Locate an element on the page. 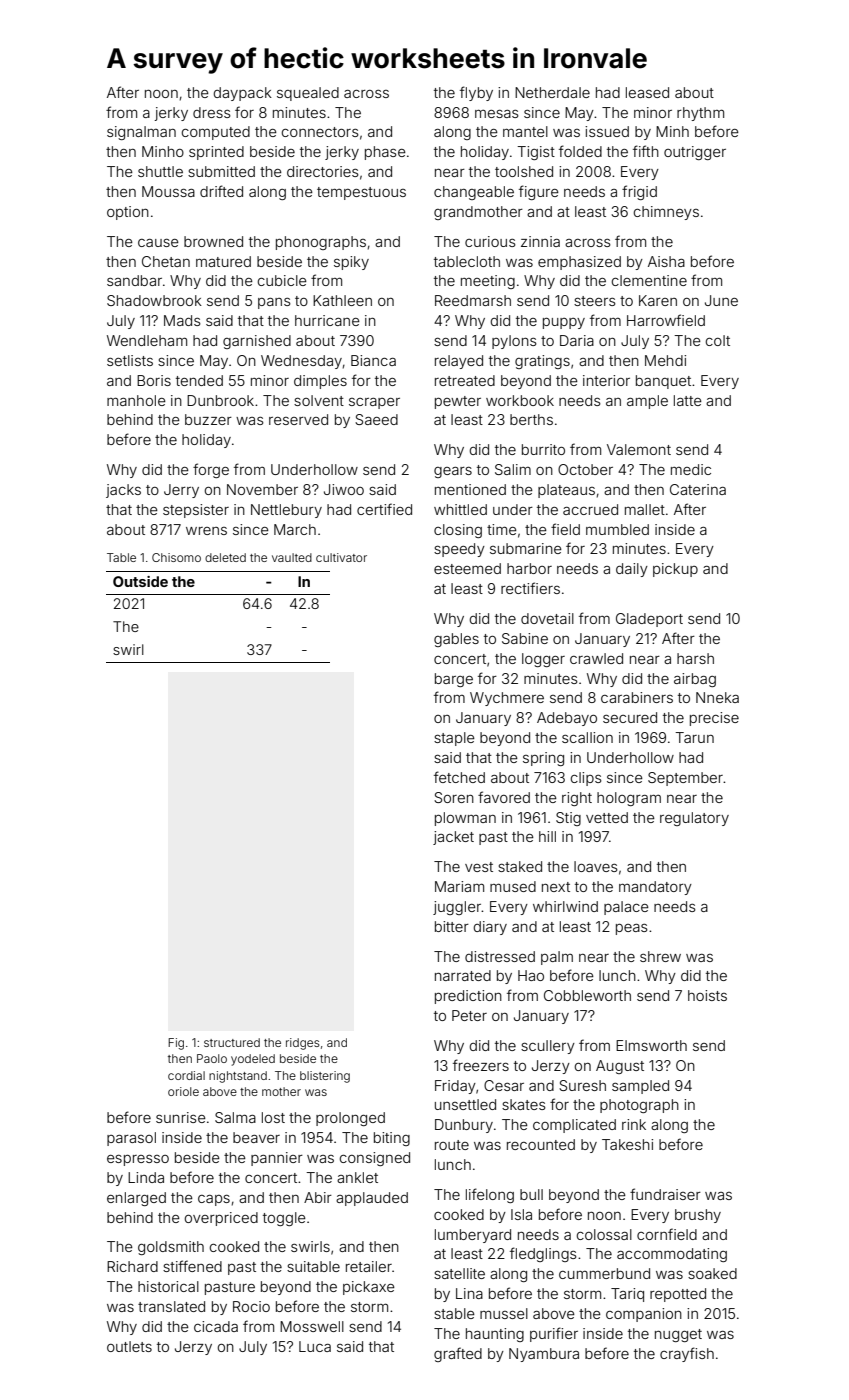 This page has height=1400, width=849. outrigger is located at coordinates (695, 153).
